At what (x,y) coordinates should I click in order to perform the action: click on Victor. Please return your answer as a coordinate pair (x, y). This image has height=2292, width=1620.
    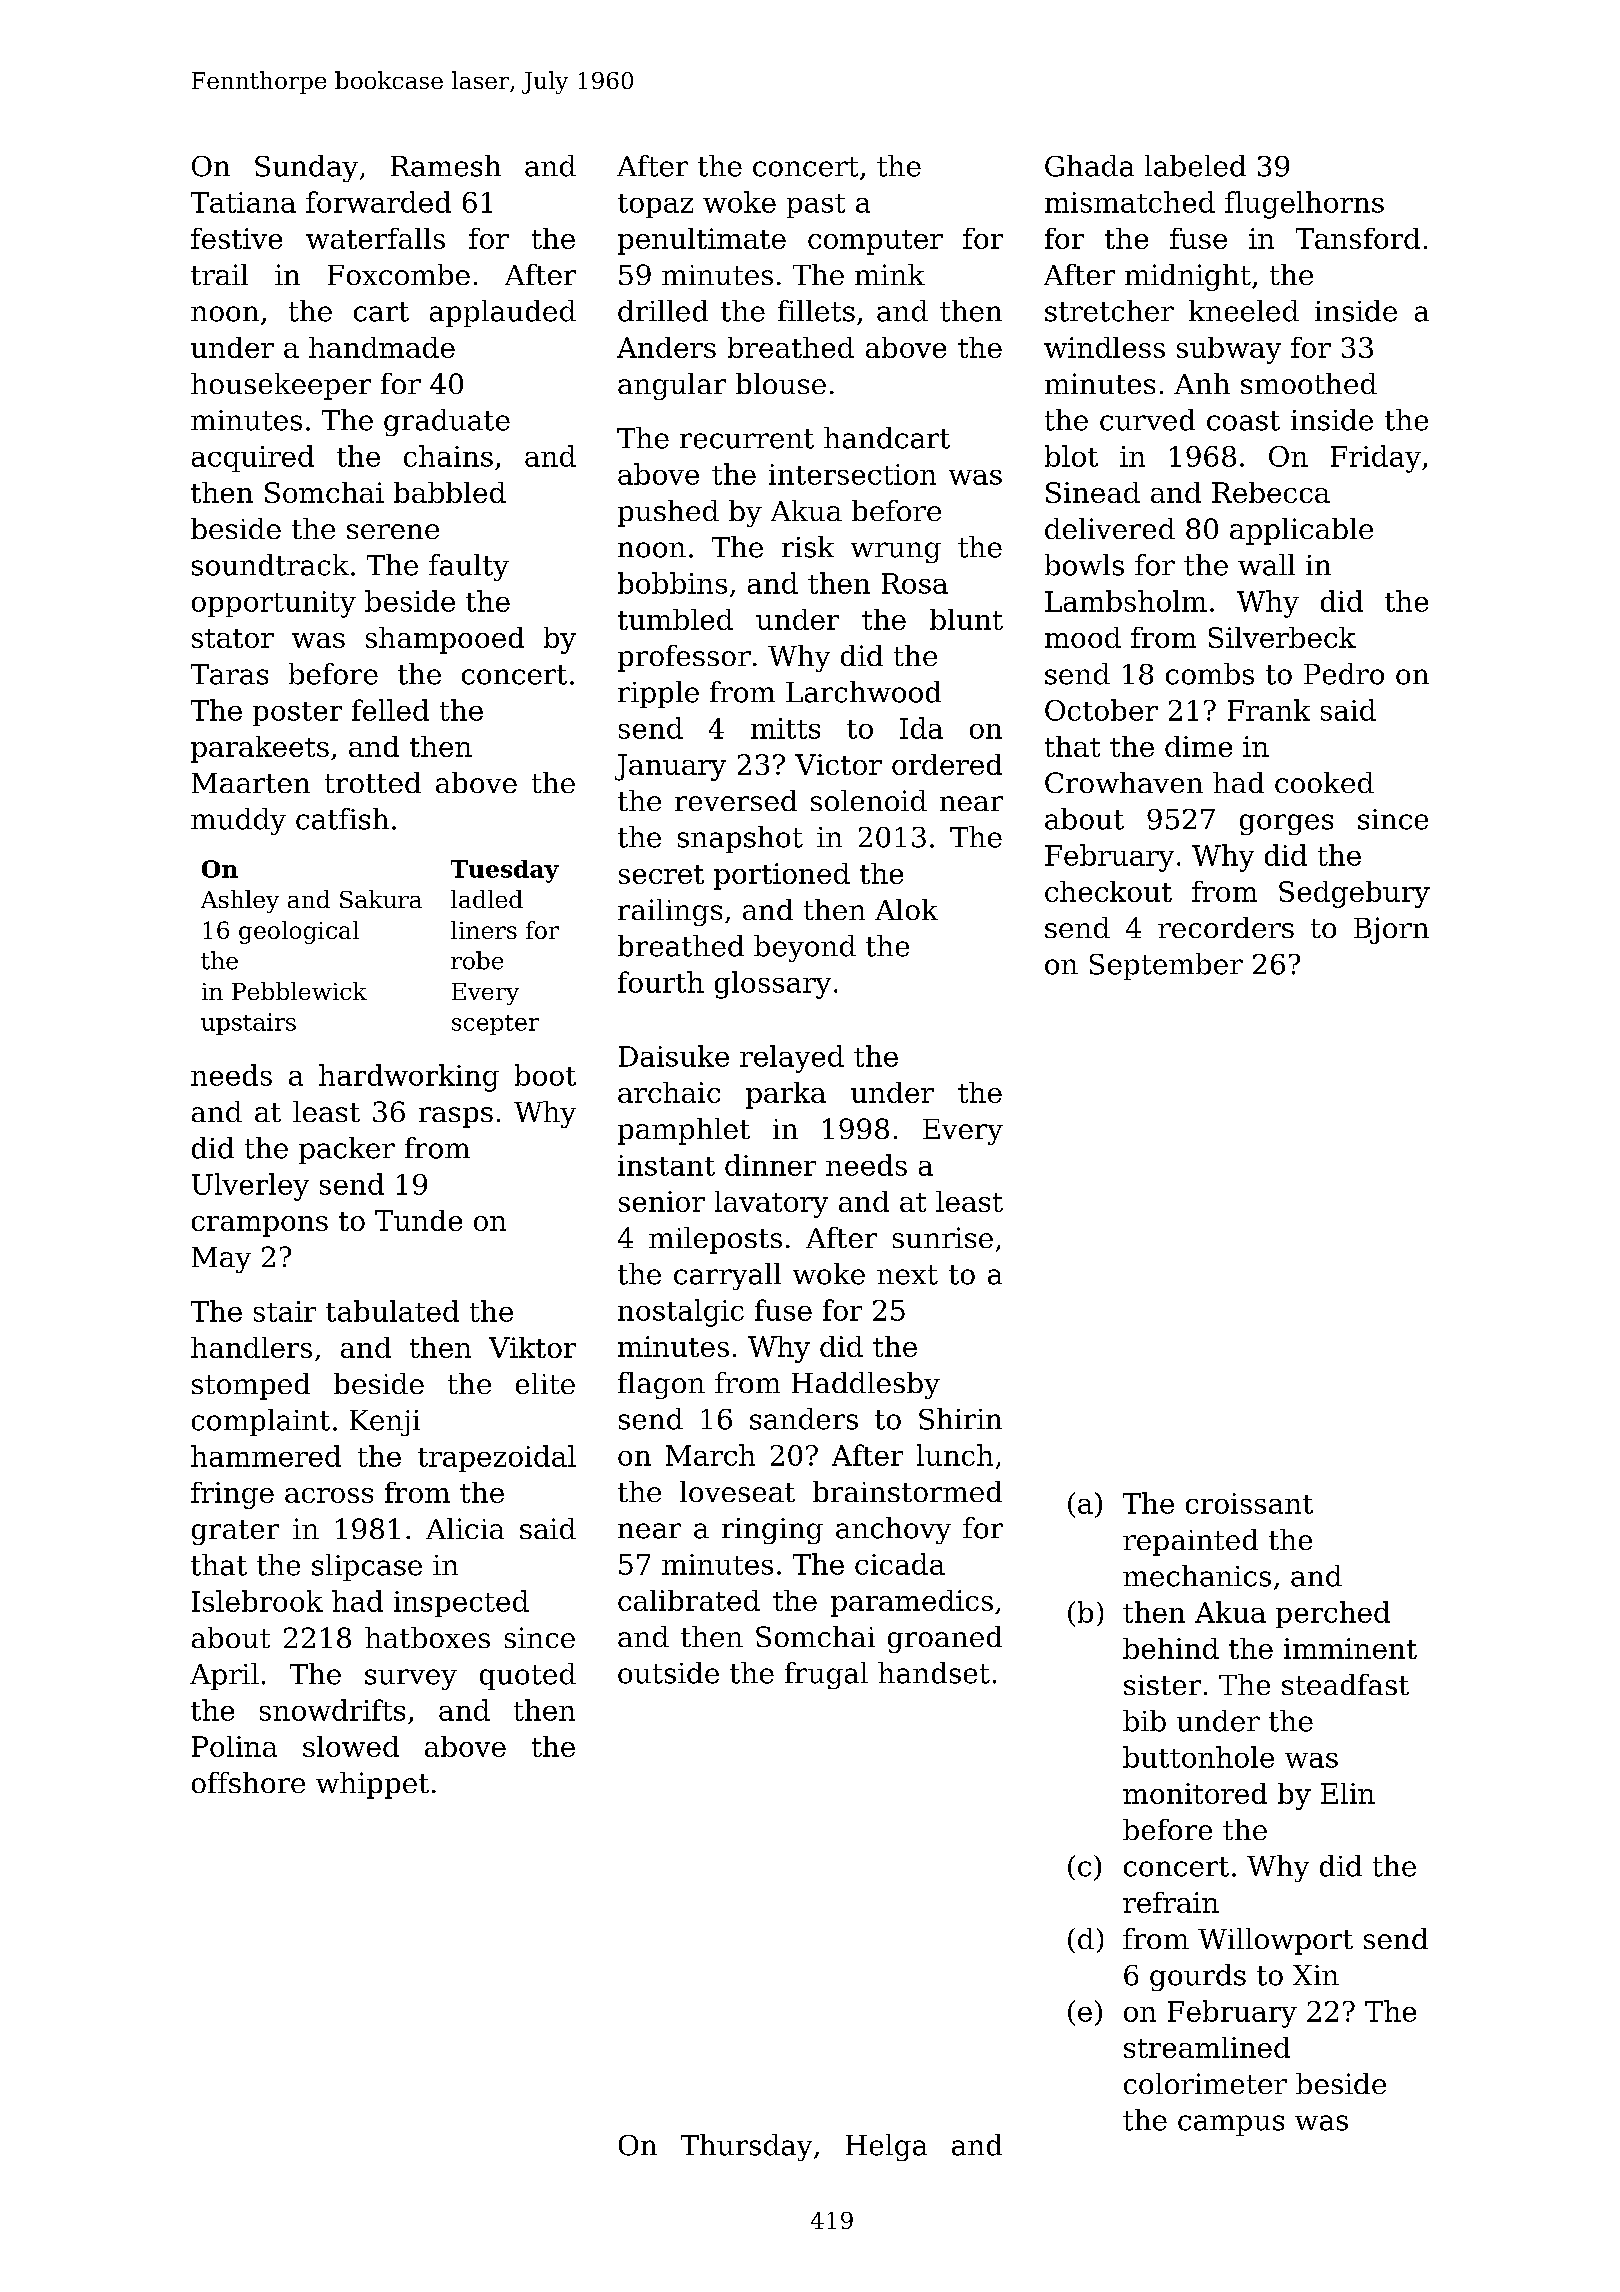
    Looking at the image, I should click on (838, 764).
